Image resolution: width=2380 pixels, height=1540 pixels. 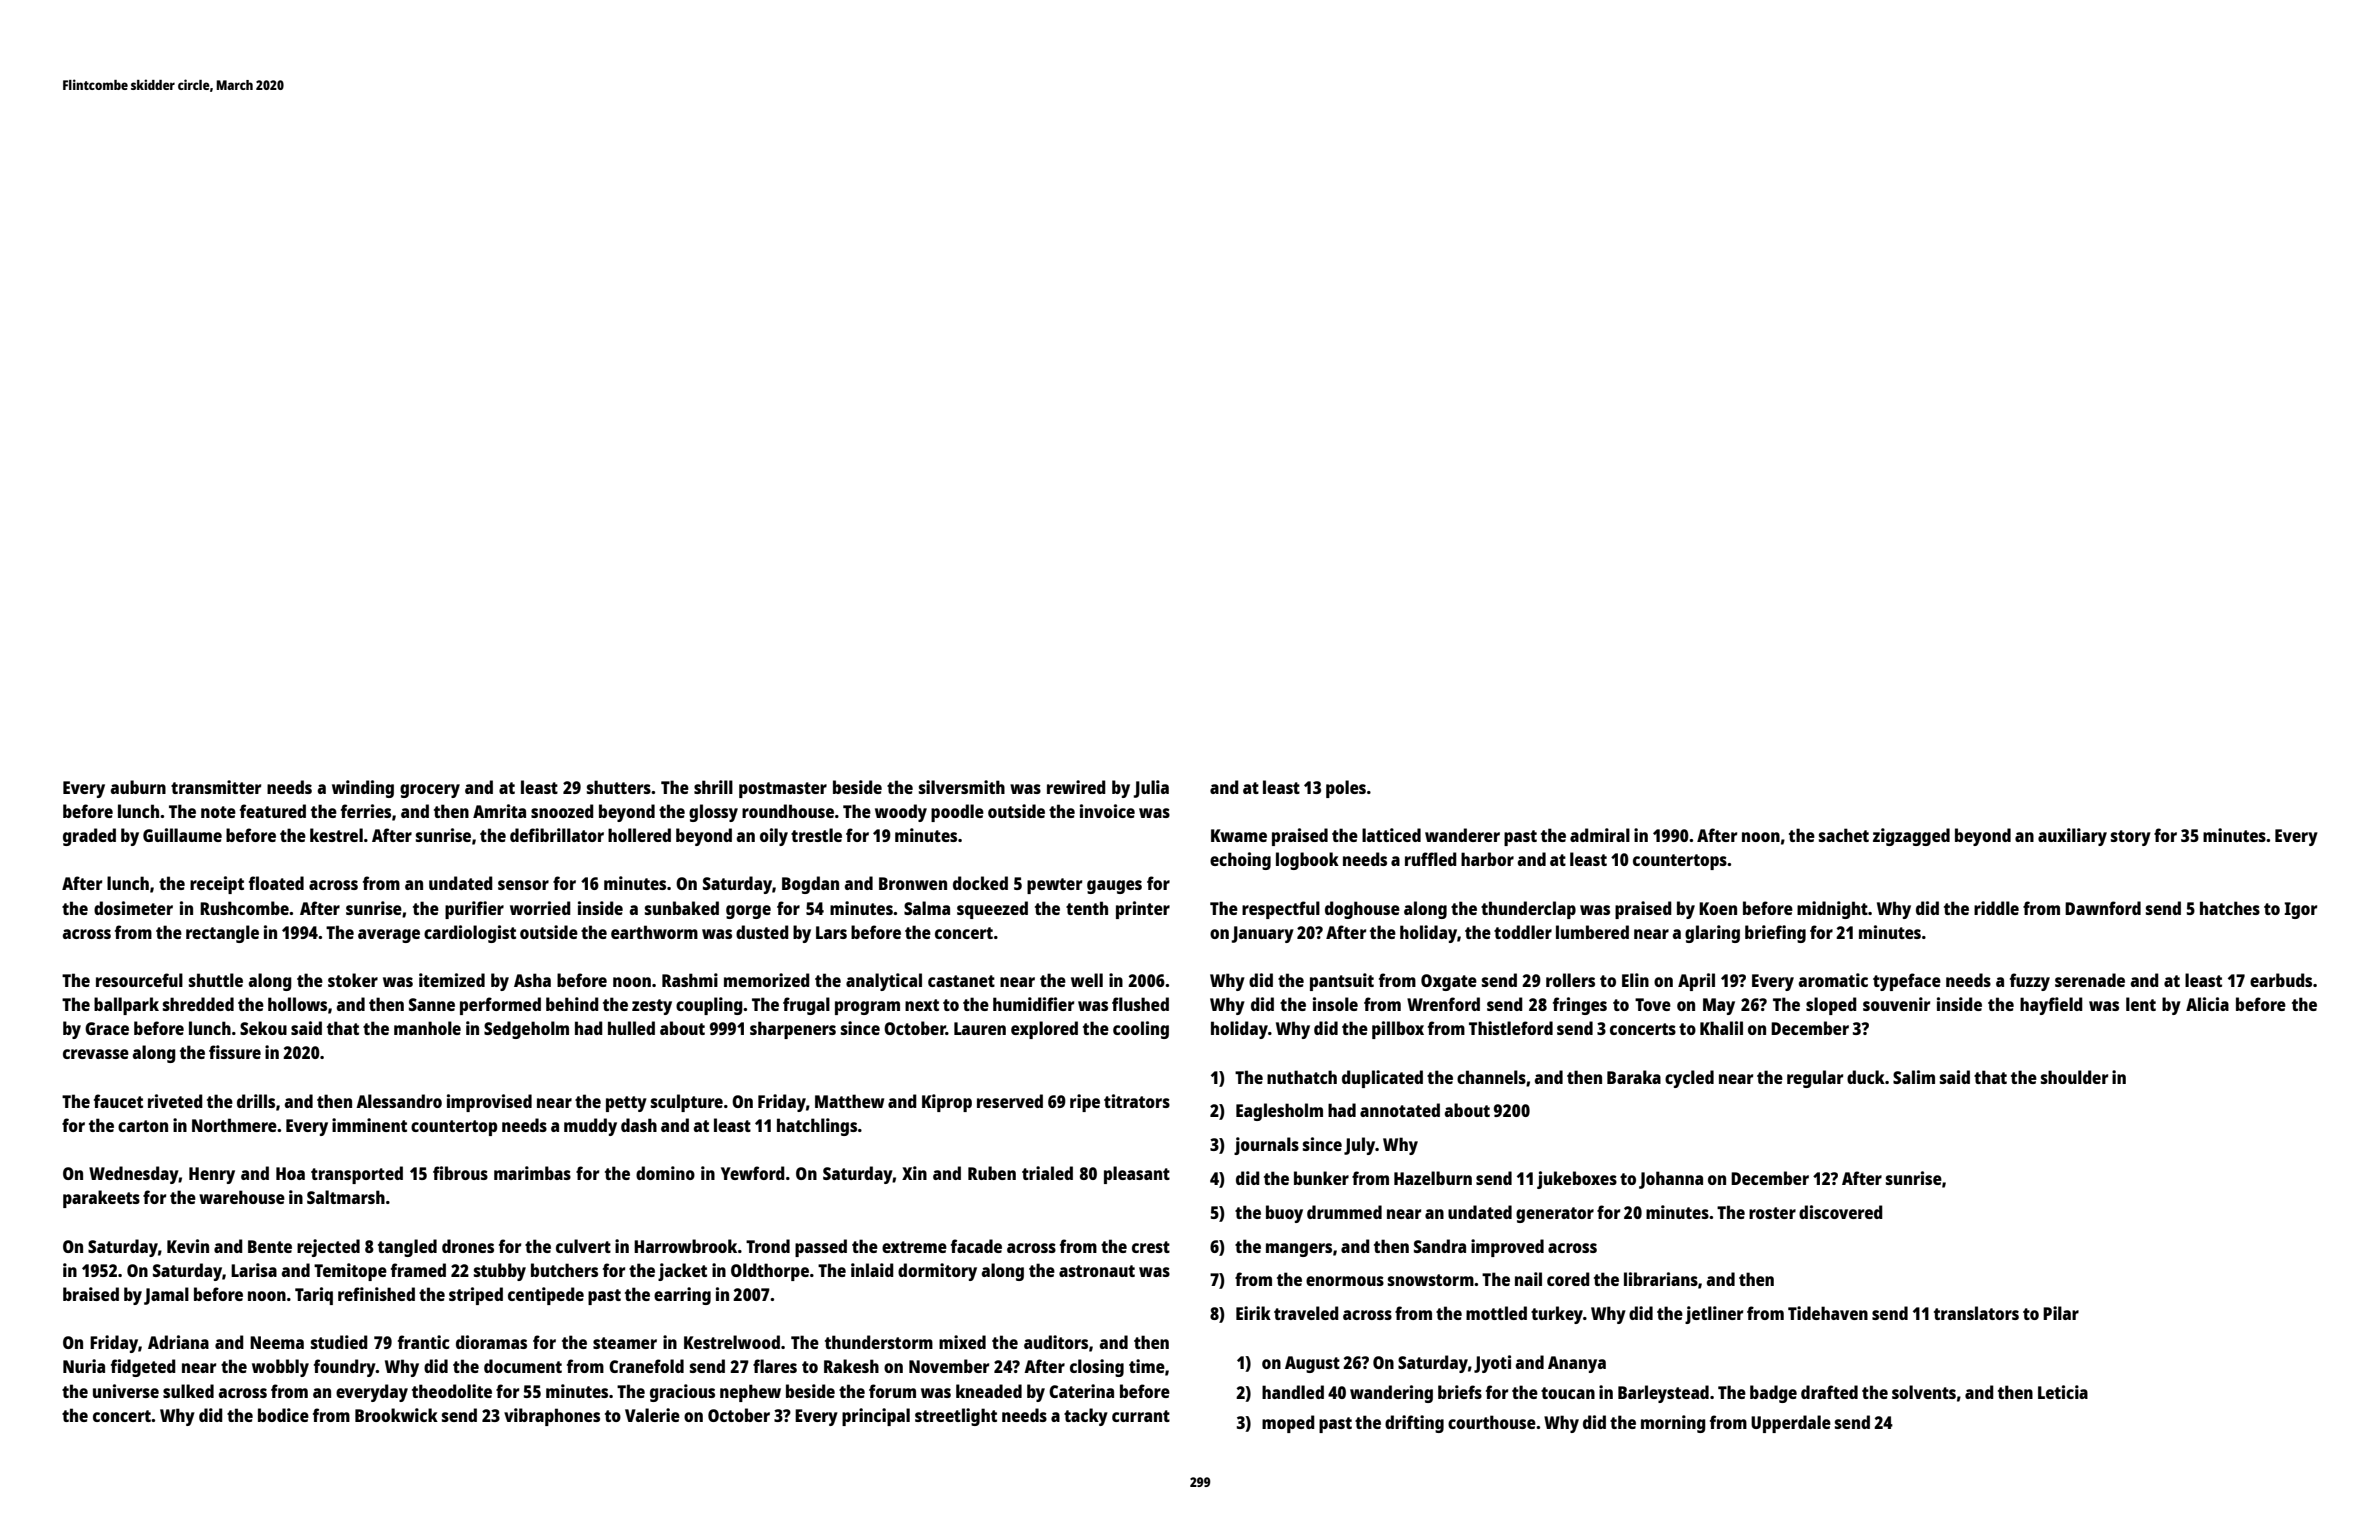 What do you see at coordinates (2074, 1077) in the screenshot?
I see `shoulder` at bounding box center [2074, 1077].
